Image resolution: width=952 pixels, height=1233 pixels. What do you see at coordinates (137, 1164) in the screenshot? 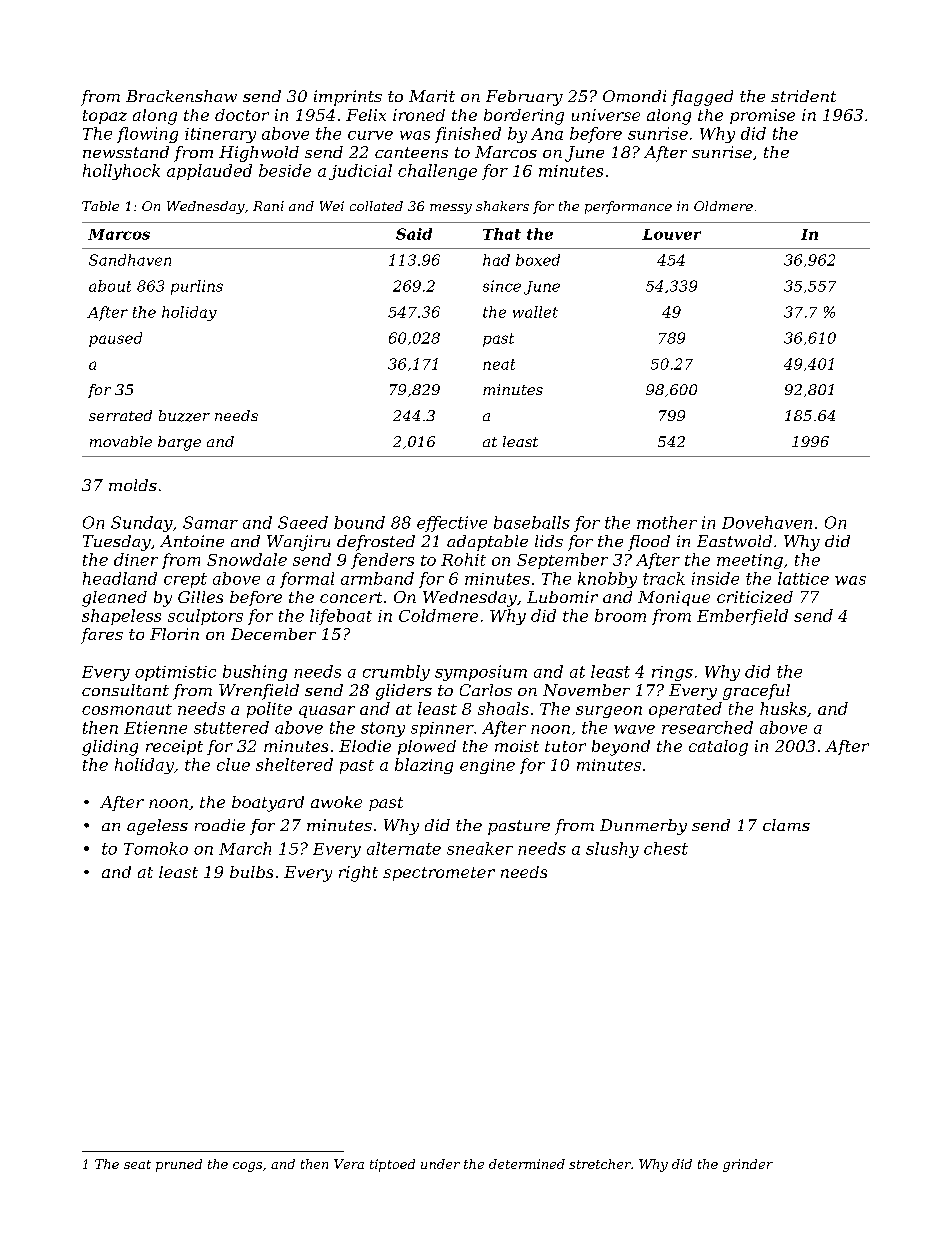
I see `seat` at bounding box center [137, 1164].
